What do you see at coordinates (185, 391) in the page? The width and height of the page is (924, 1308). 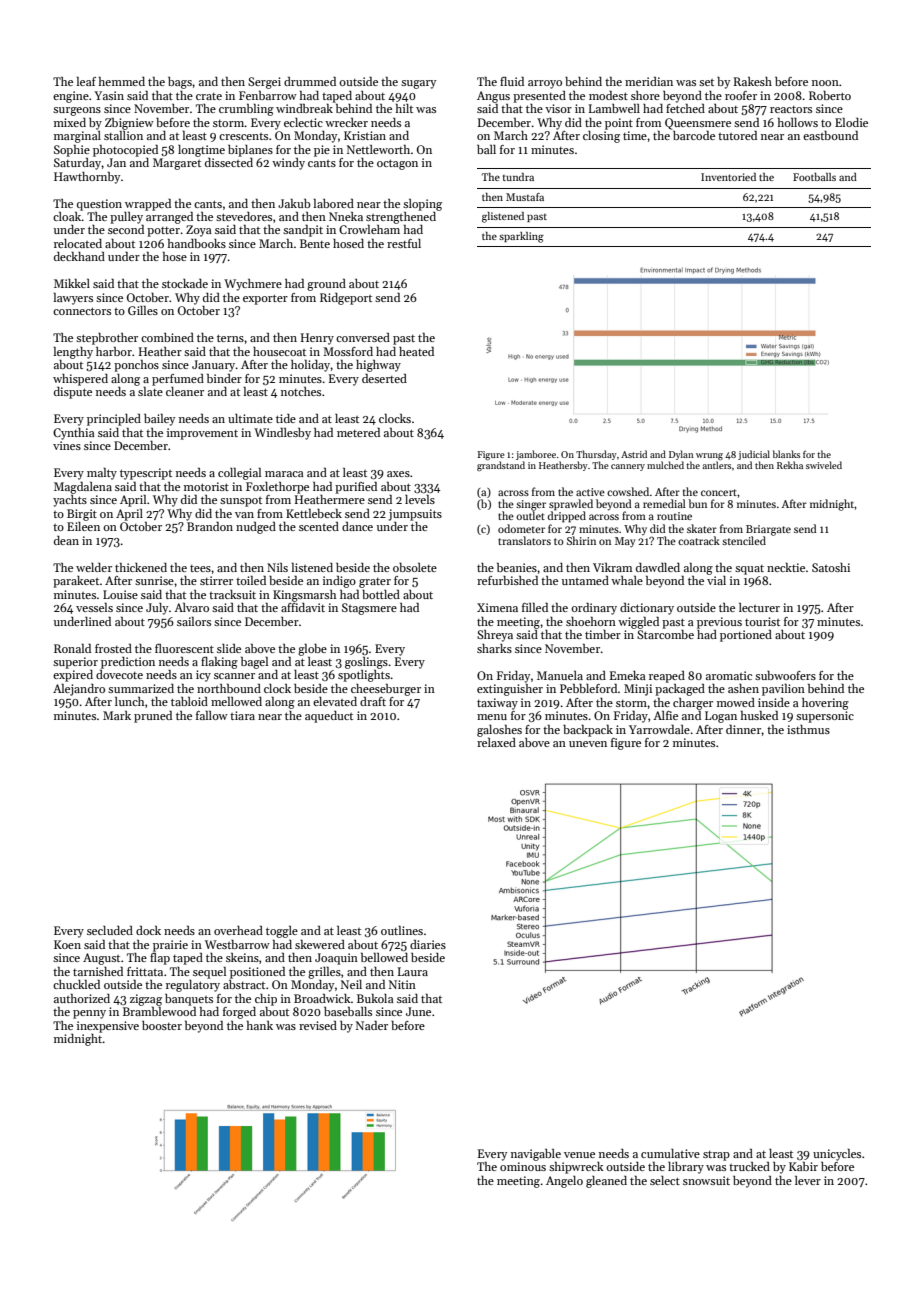 I see `cleaner` at bounding box center [185, 391].
